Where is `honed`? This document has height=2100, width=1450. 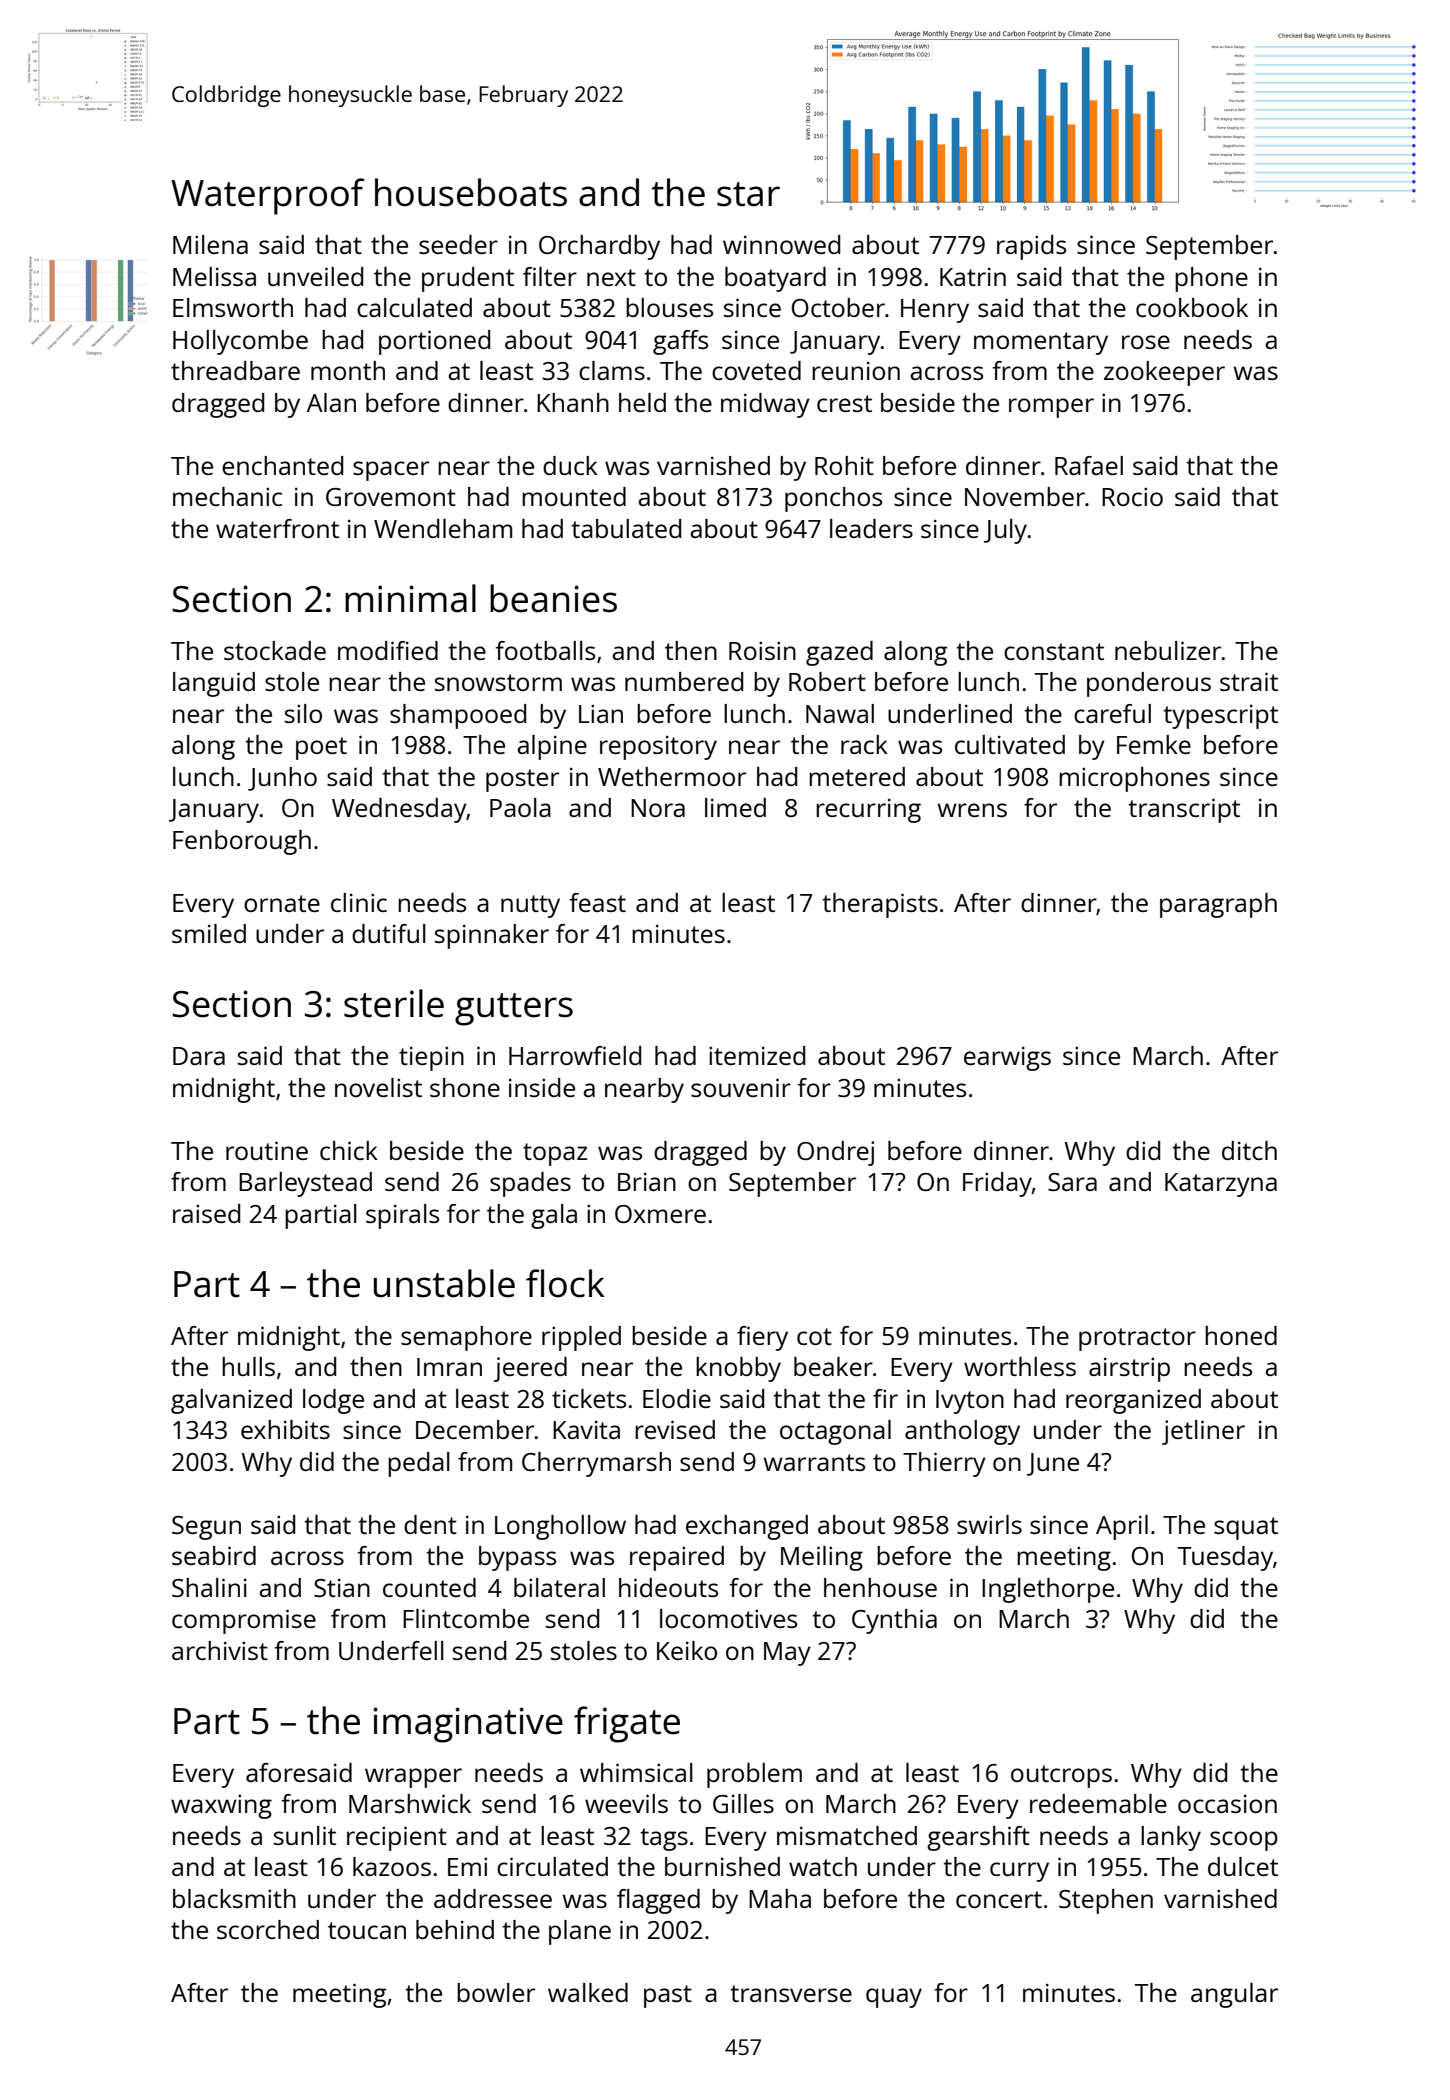 honed is located at coordinates (1241, 1335).
